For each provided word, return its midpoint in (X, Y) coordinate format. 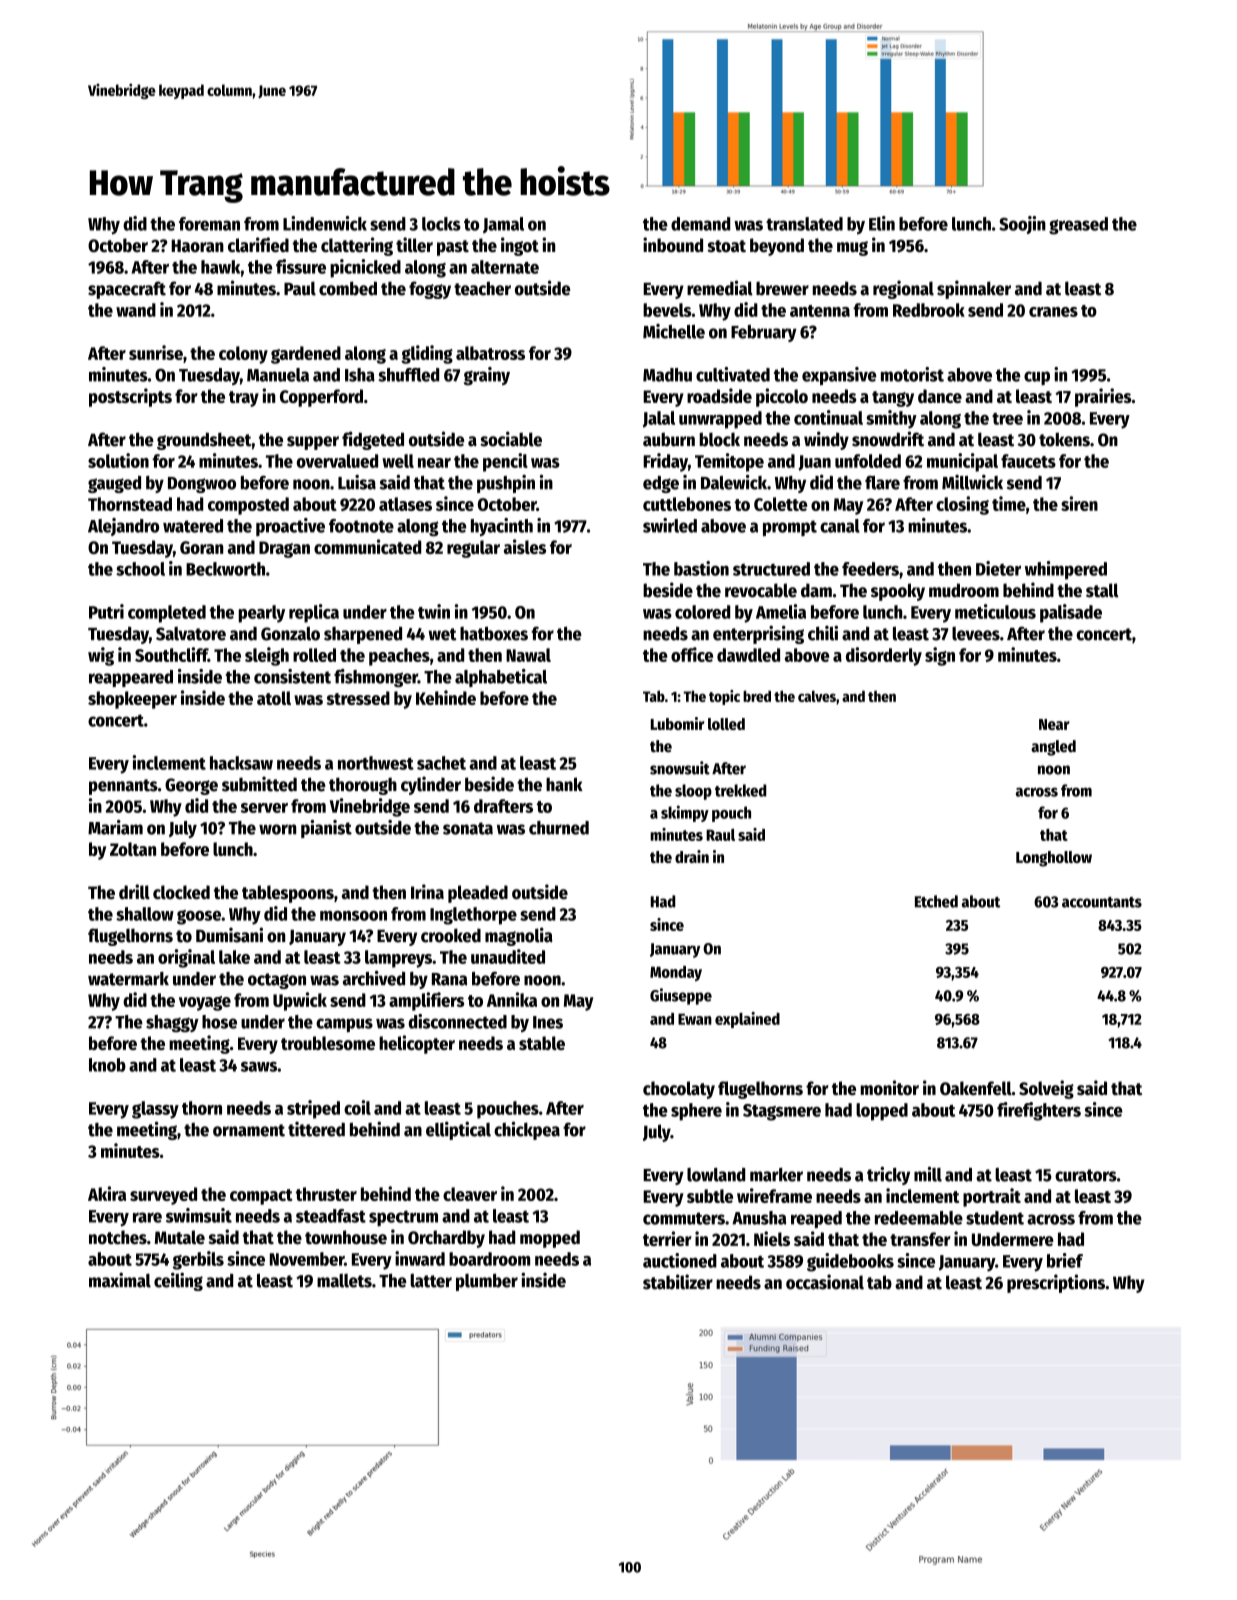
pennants (123, 787)
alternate (505, 267)
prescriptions (1056, 1283)
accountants (1102, 902)
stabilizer (678, 1282)
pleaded (478, 894)
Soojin (1022, 225)
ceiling (178, 1281)
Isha (360, 375)
